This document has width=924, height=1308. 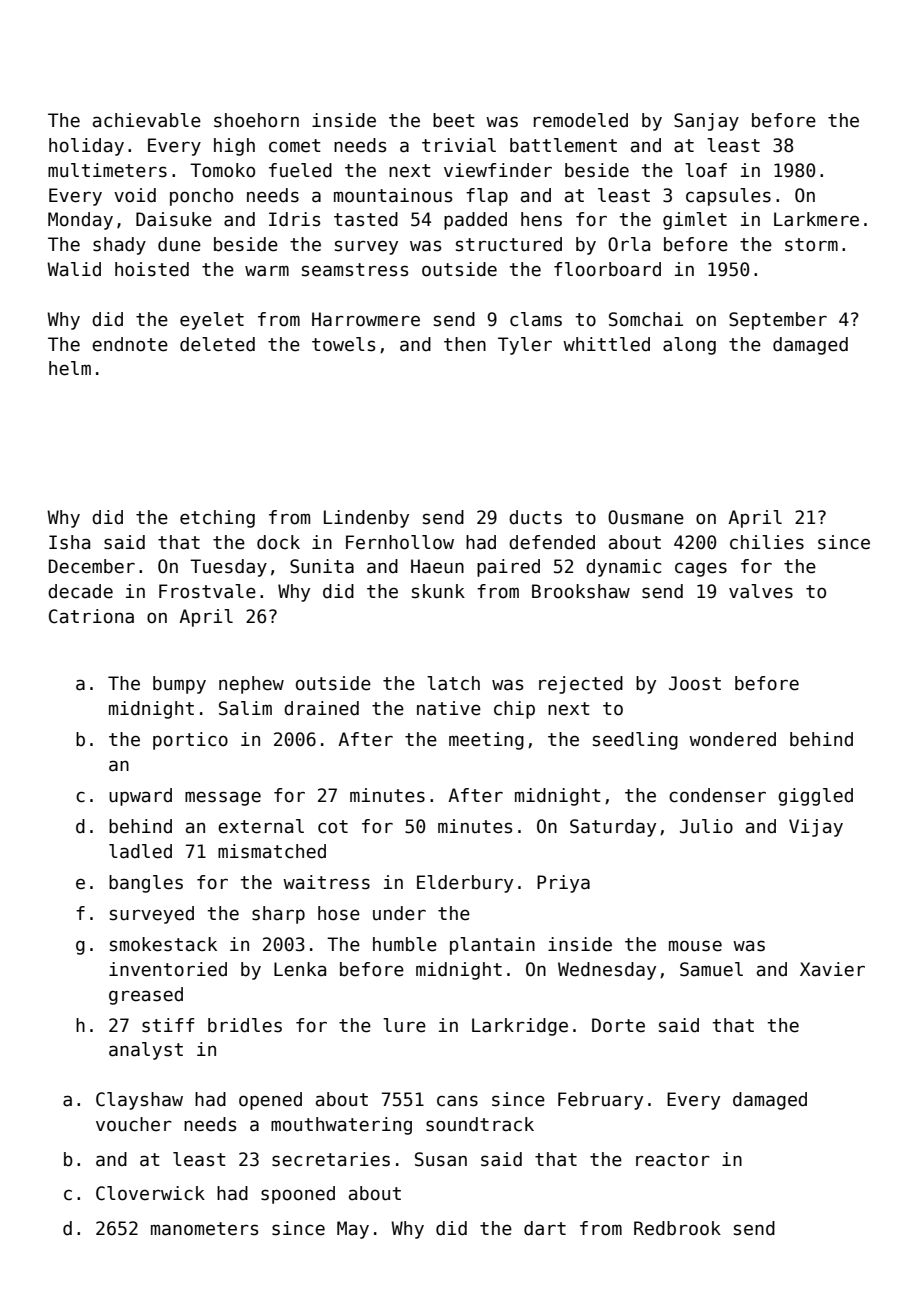 I want to click on shoehorn, so click(x=256, y=120).
